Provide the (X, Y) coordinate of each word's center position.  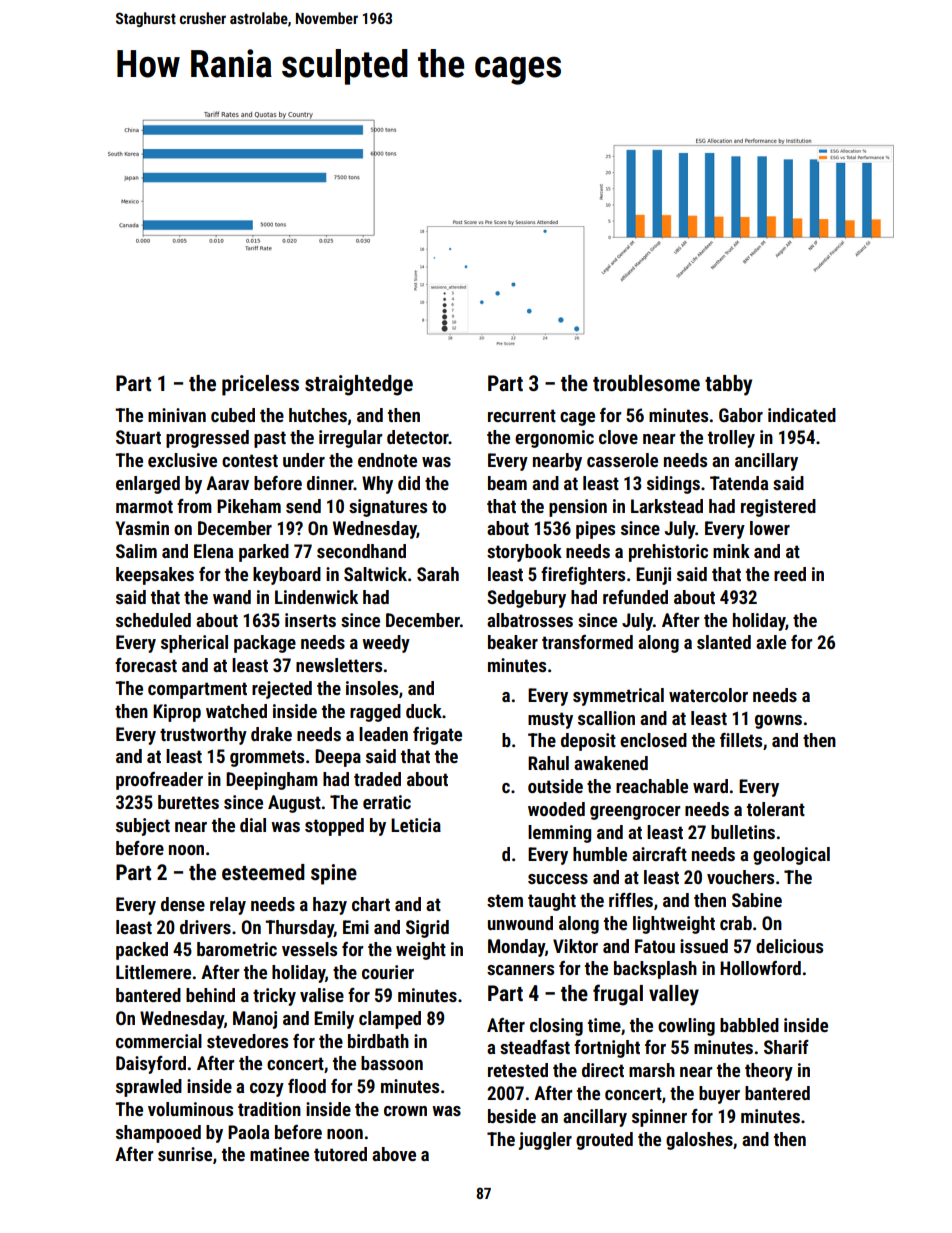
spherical (194, 644)
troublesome (646, 383)
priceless (260, 385)
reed (790, 574)
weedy (386, 644)
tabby (728, 385)
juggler (545, 1141)
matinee (279, 1154)
